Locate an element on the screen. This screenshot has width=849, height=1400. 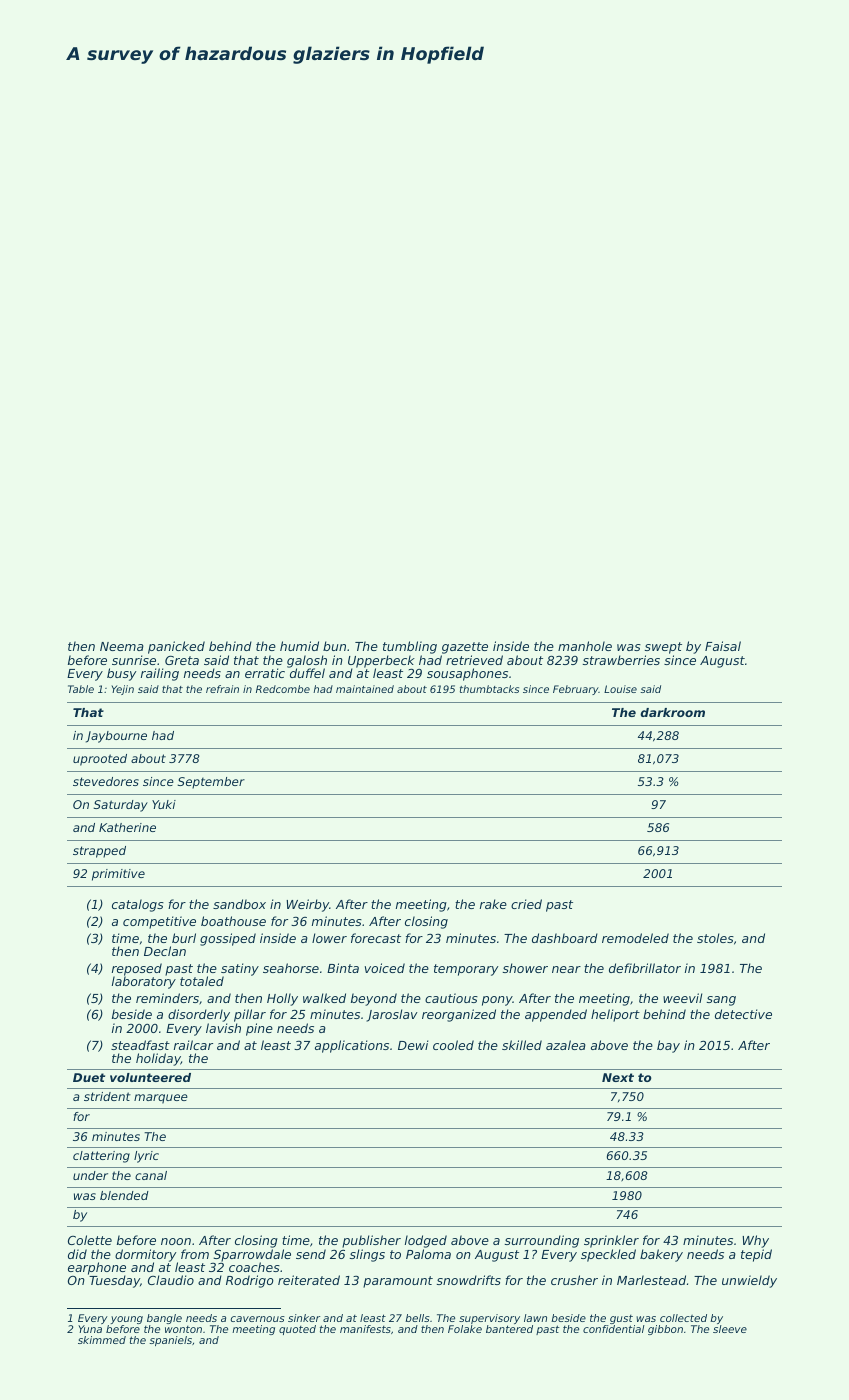
manifests is located at coordinates (365, 1329).
